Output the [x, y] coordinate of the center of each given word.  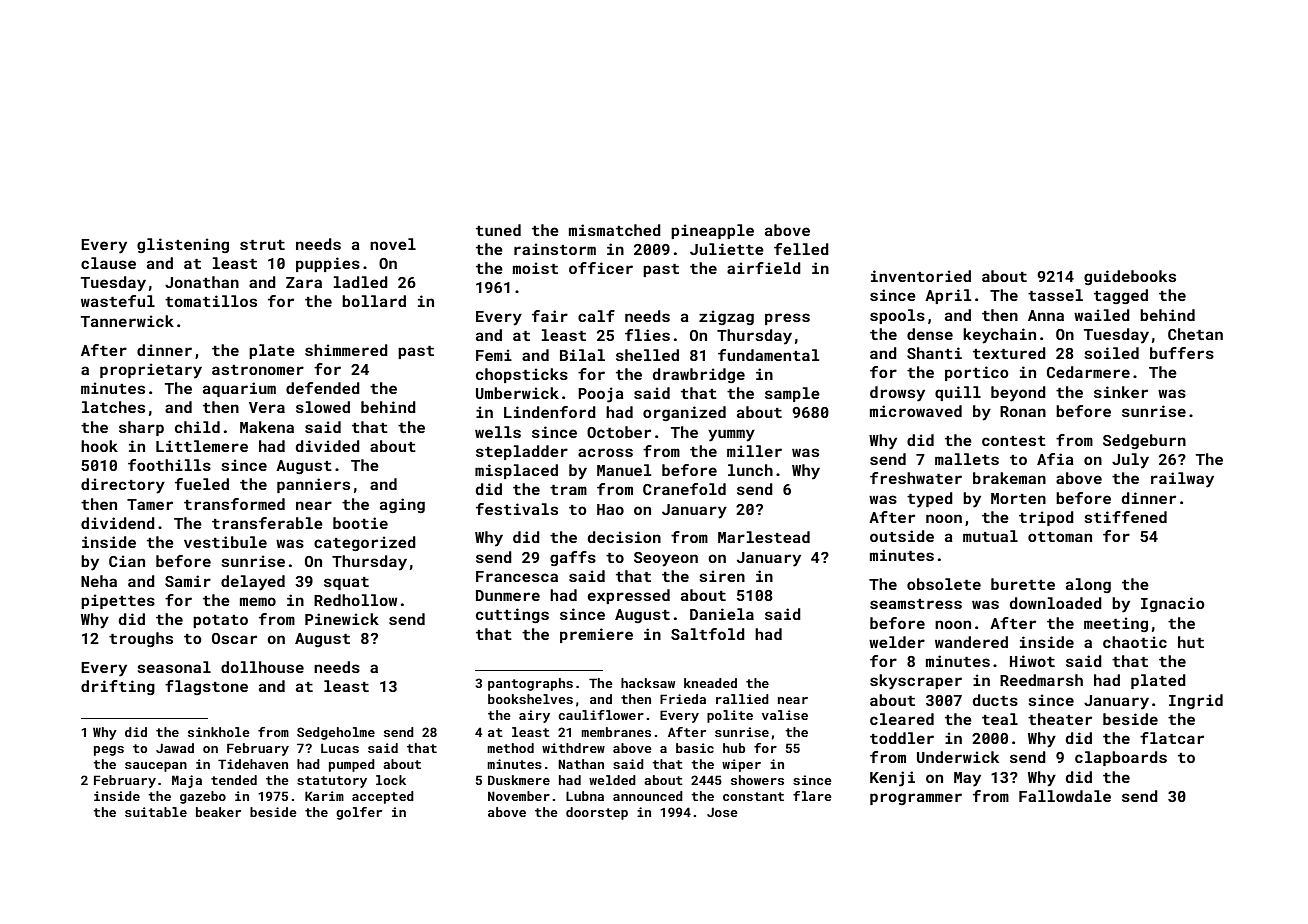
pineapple [712, 231]
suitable [156, 812]
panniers [313, 485]
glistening [183, 245]
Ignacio [1173, 604]
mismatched [615, 230]
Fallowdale [1065, 796]
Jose [722, 812]
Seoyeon [666, 559]
